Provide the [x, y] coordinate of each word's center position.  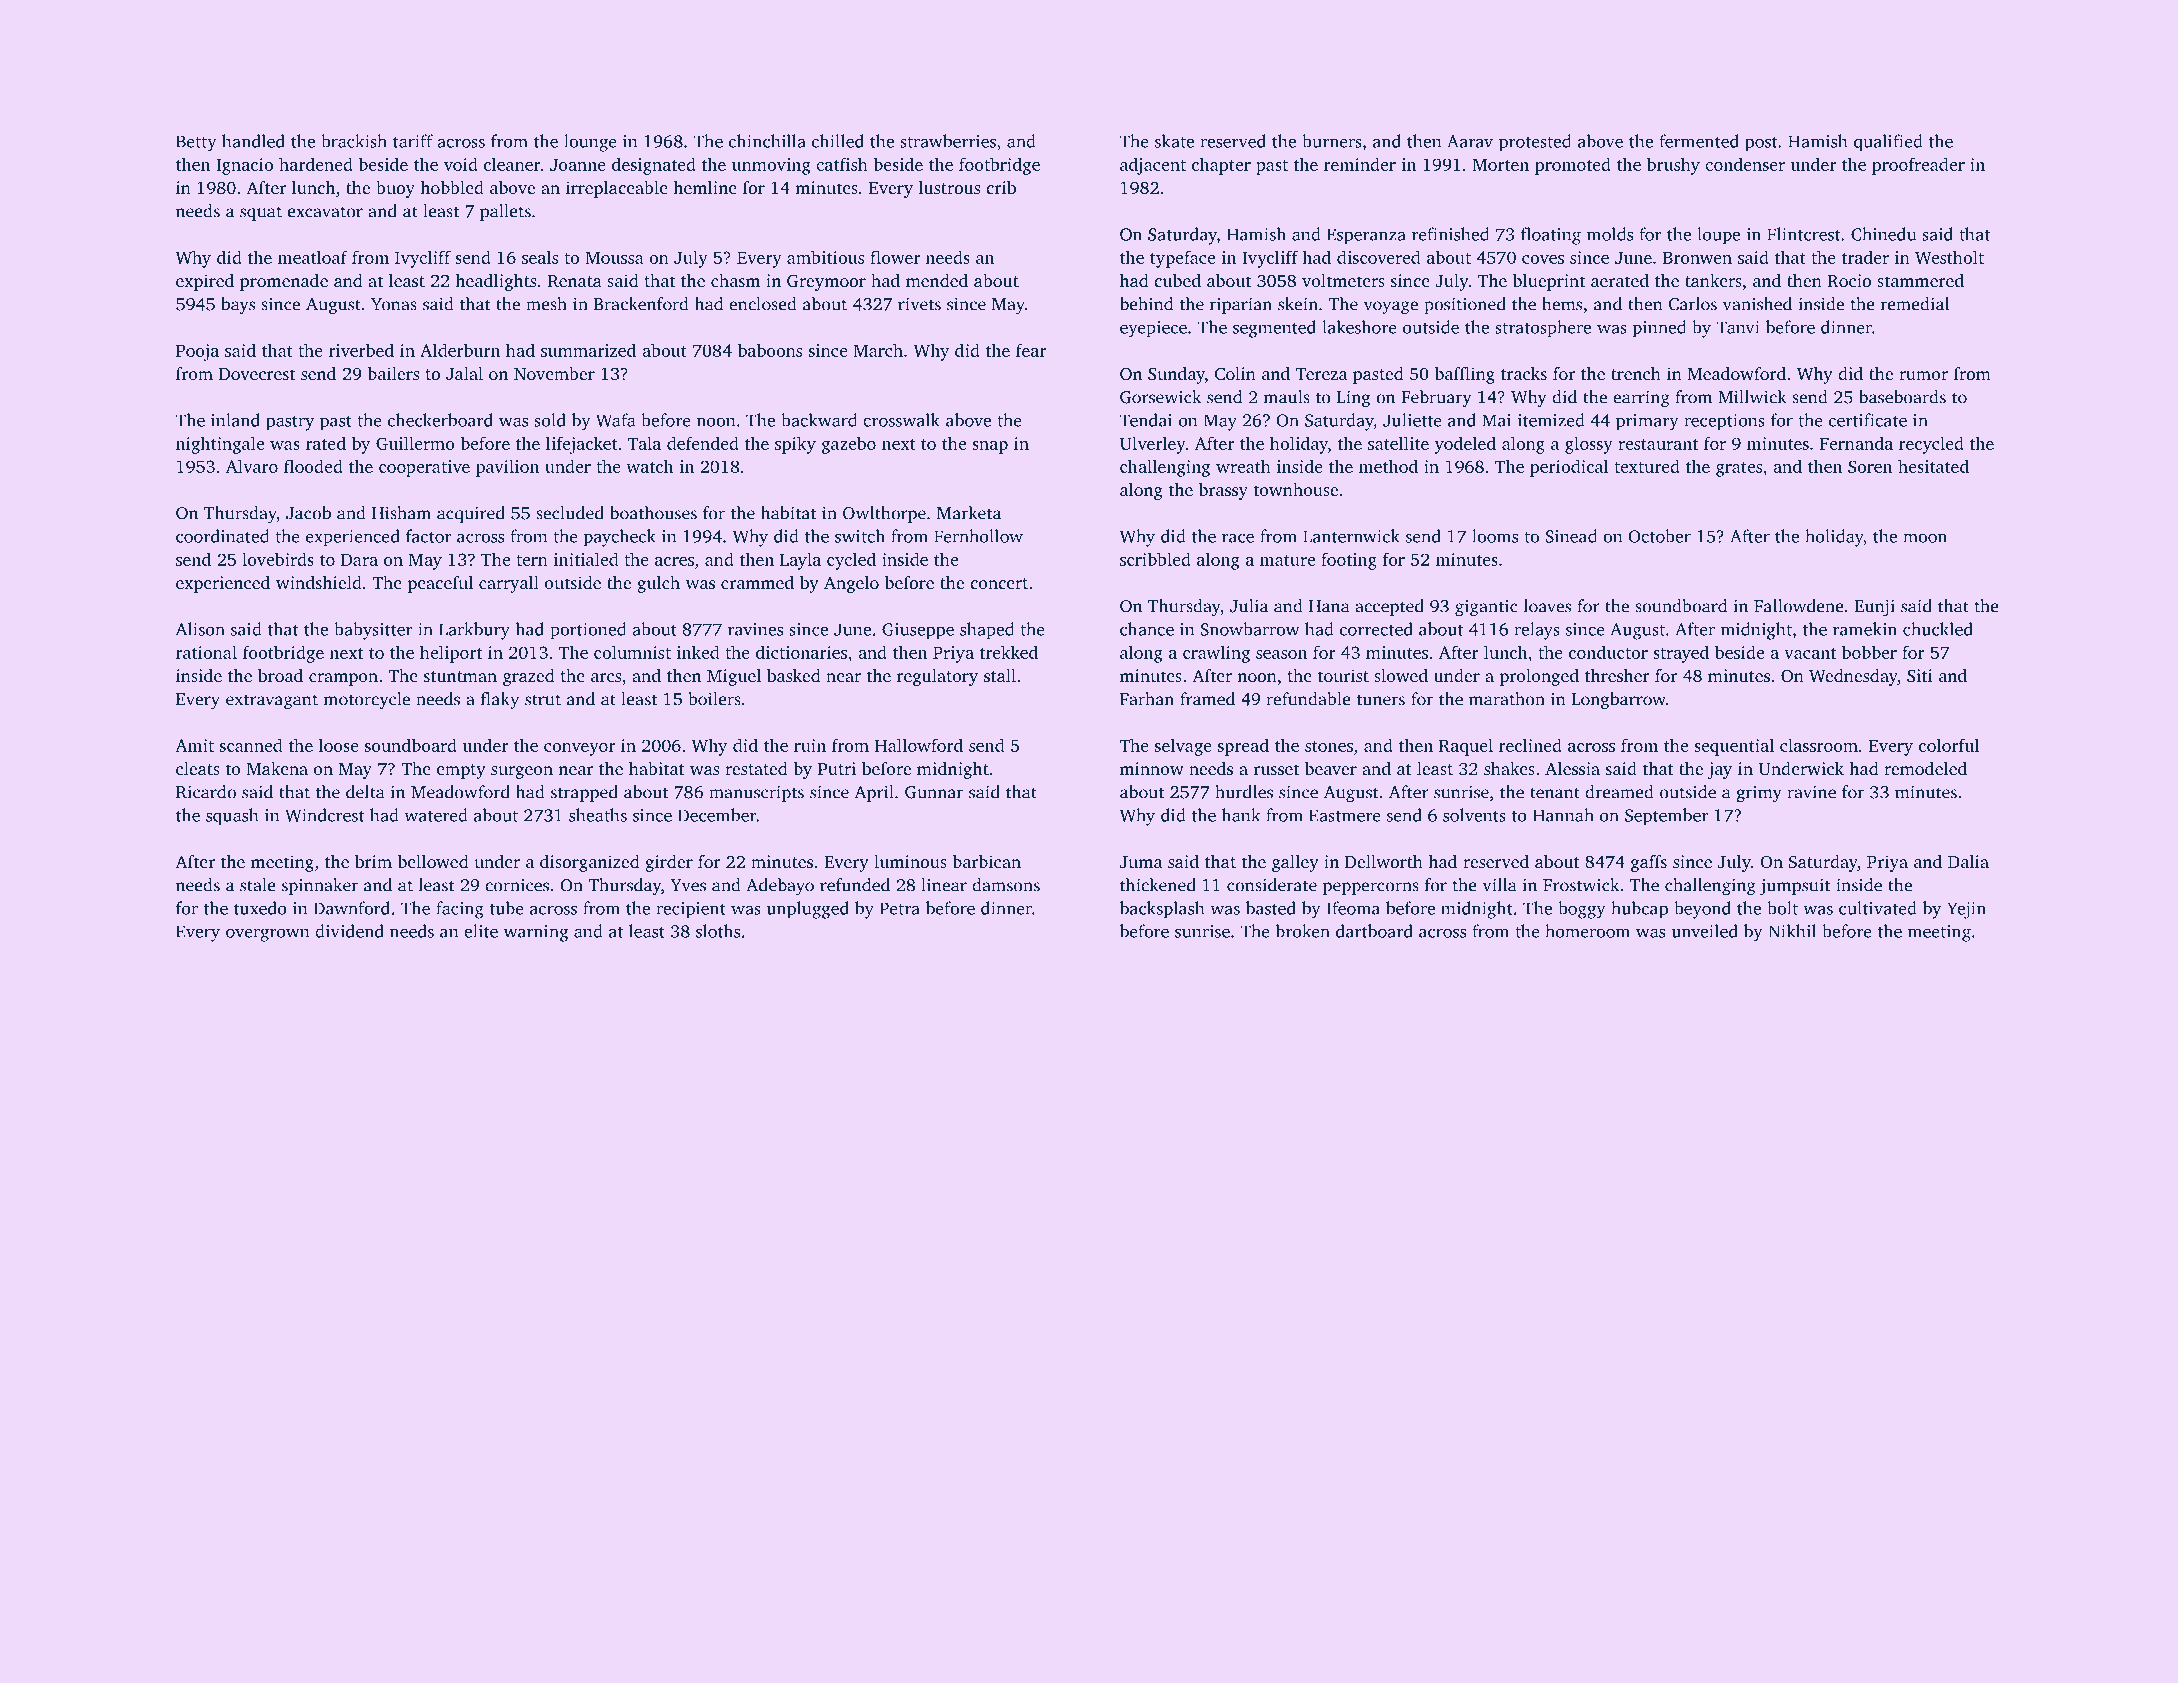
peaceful [440, 584]
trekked [1009, 652]
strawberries [948, 141]
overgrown [268, 935]
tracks [1524, 373]
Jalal [464, 373]
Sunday [1176, 375]
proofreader [1918, 166]
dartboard [1374, 931]
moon [1925, 538]
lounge [590, 143]
